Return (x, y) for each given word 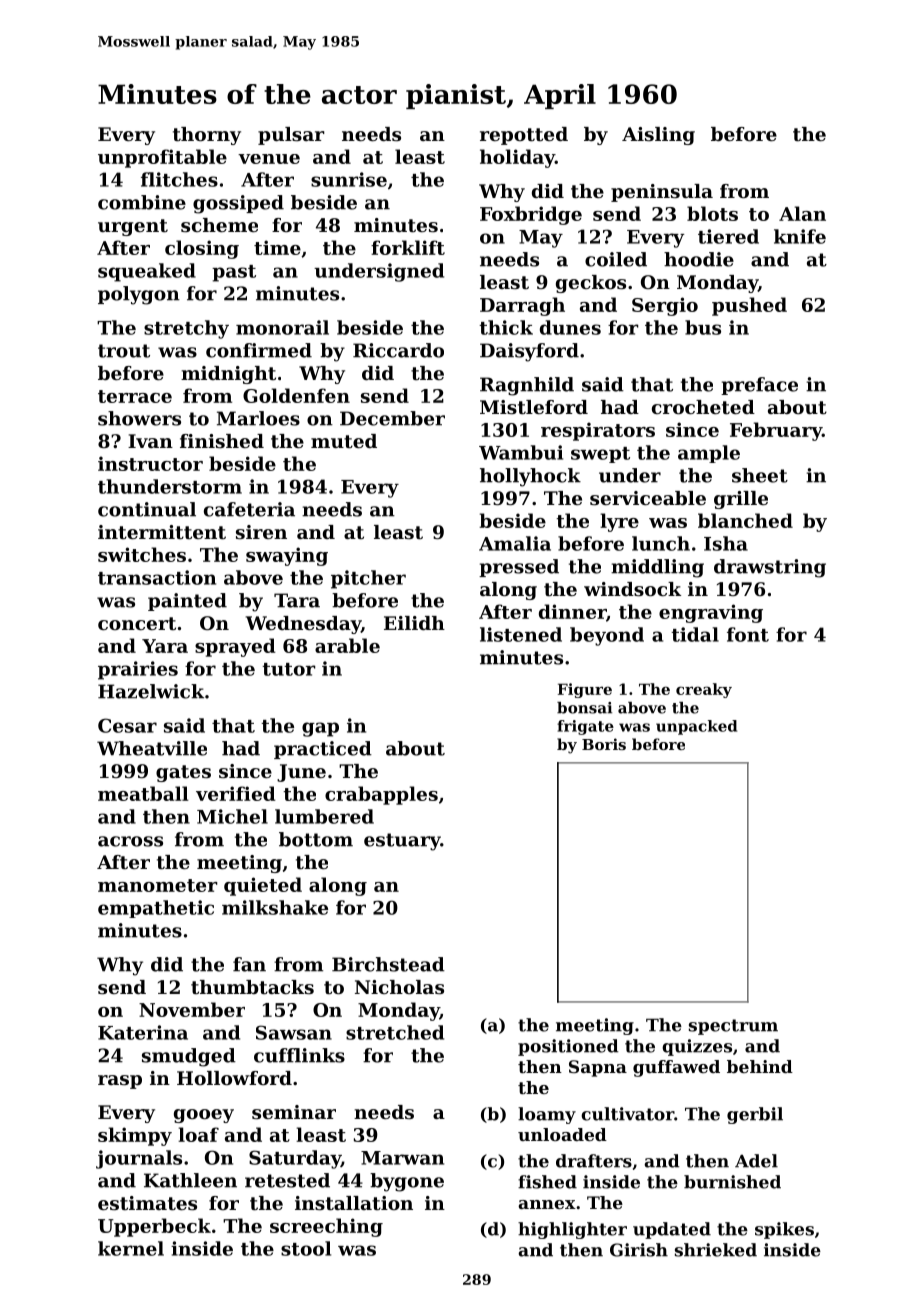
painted (187, 602)
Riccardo (398, 350)
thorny (207, 136)
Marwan (402, 1158)
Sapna (598, 1068)
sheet (760, 475)
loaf (198, 1134)
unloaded (562, 1134)
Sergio (665, 306)
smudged (189, 1057)
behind (760, 1066)
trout (124, 351)
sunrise (349, 179)
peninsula (662, 193)
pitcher (368, 579)
